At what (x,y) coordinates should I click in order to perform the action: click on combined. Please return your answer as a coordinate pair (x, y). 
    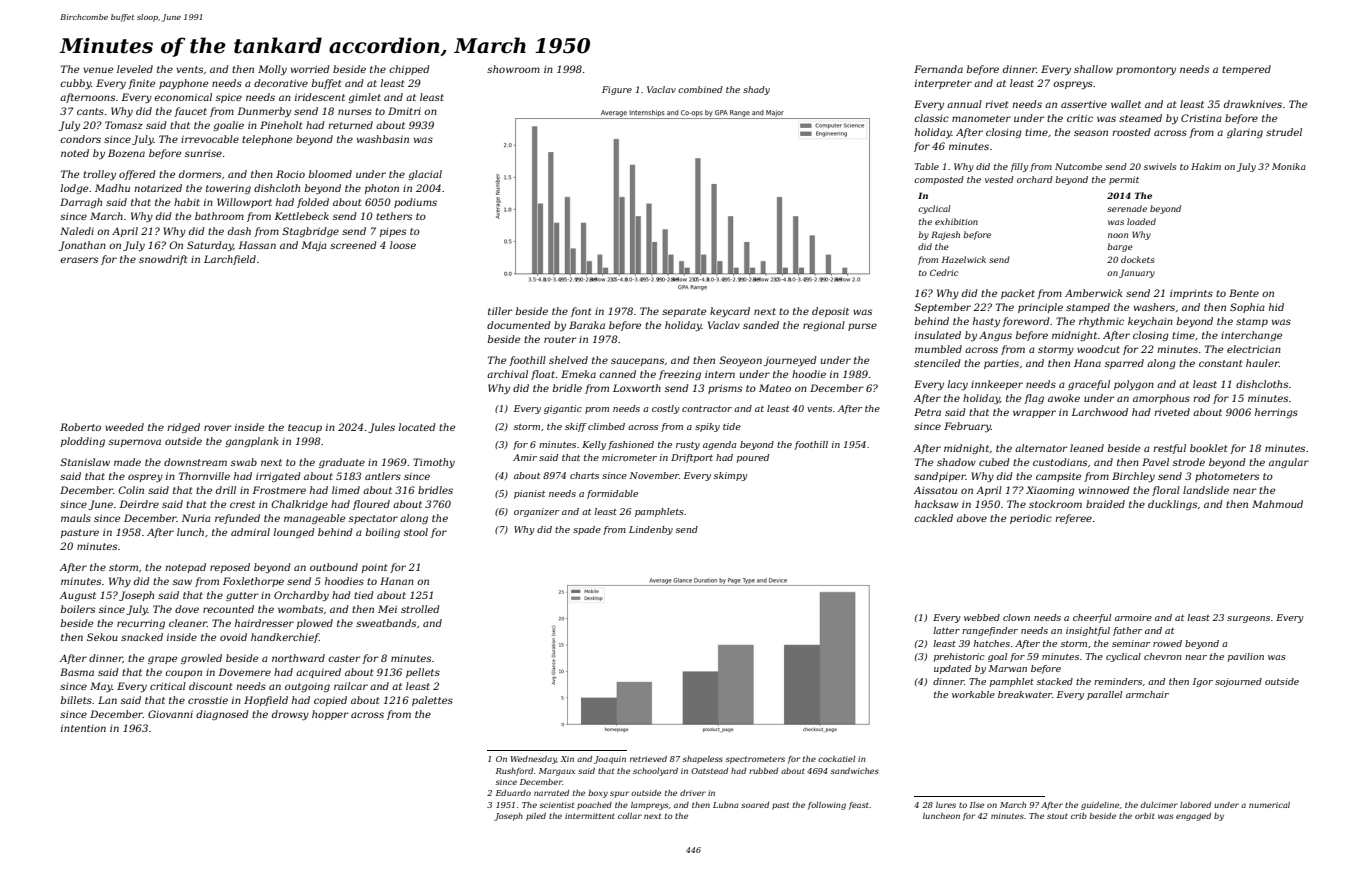
    Looking at the image, I should click on (700, 89).
